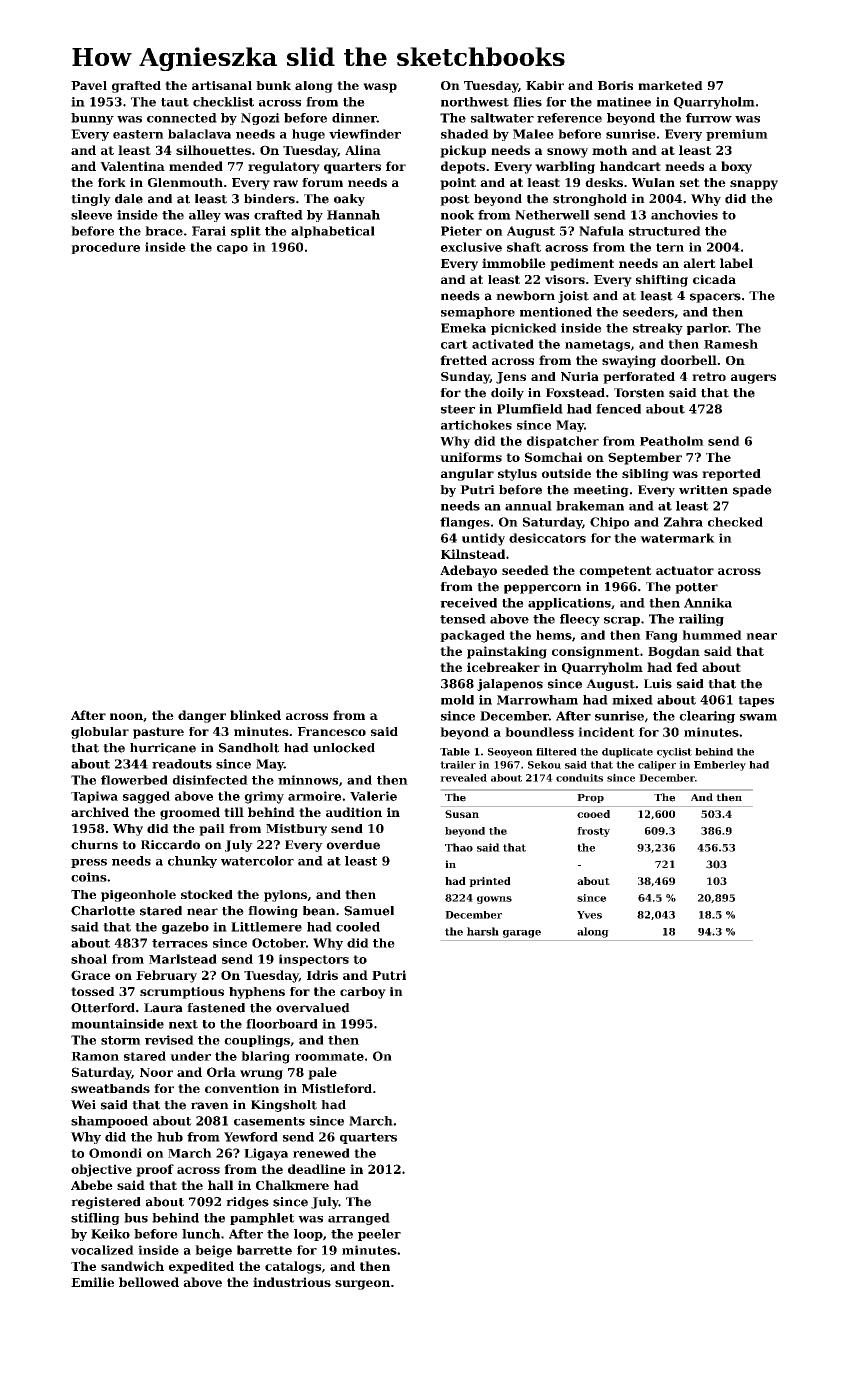  I want to click on overvalued, so click(313, 1008).
